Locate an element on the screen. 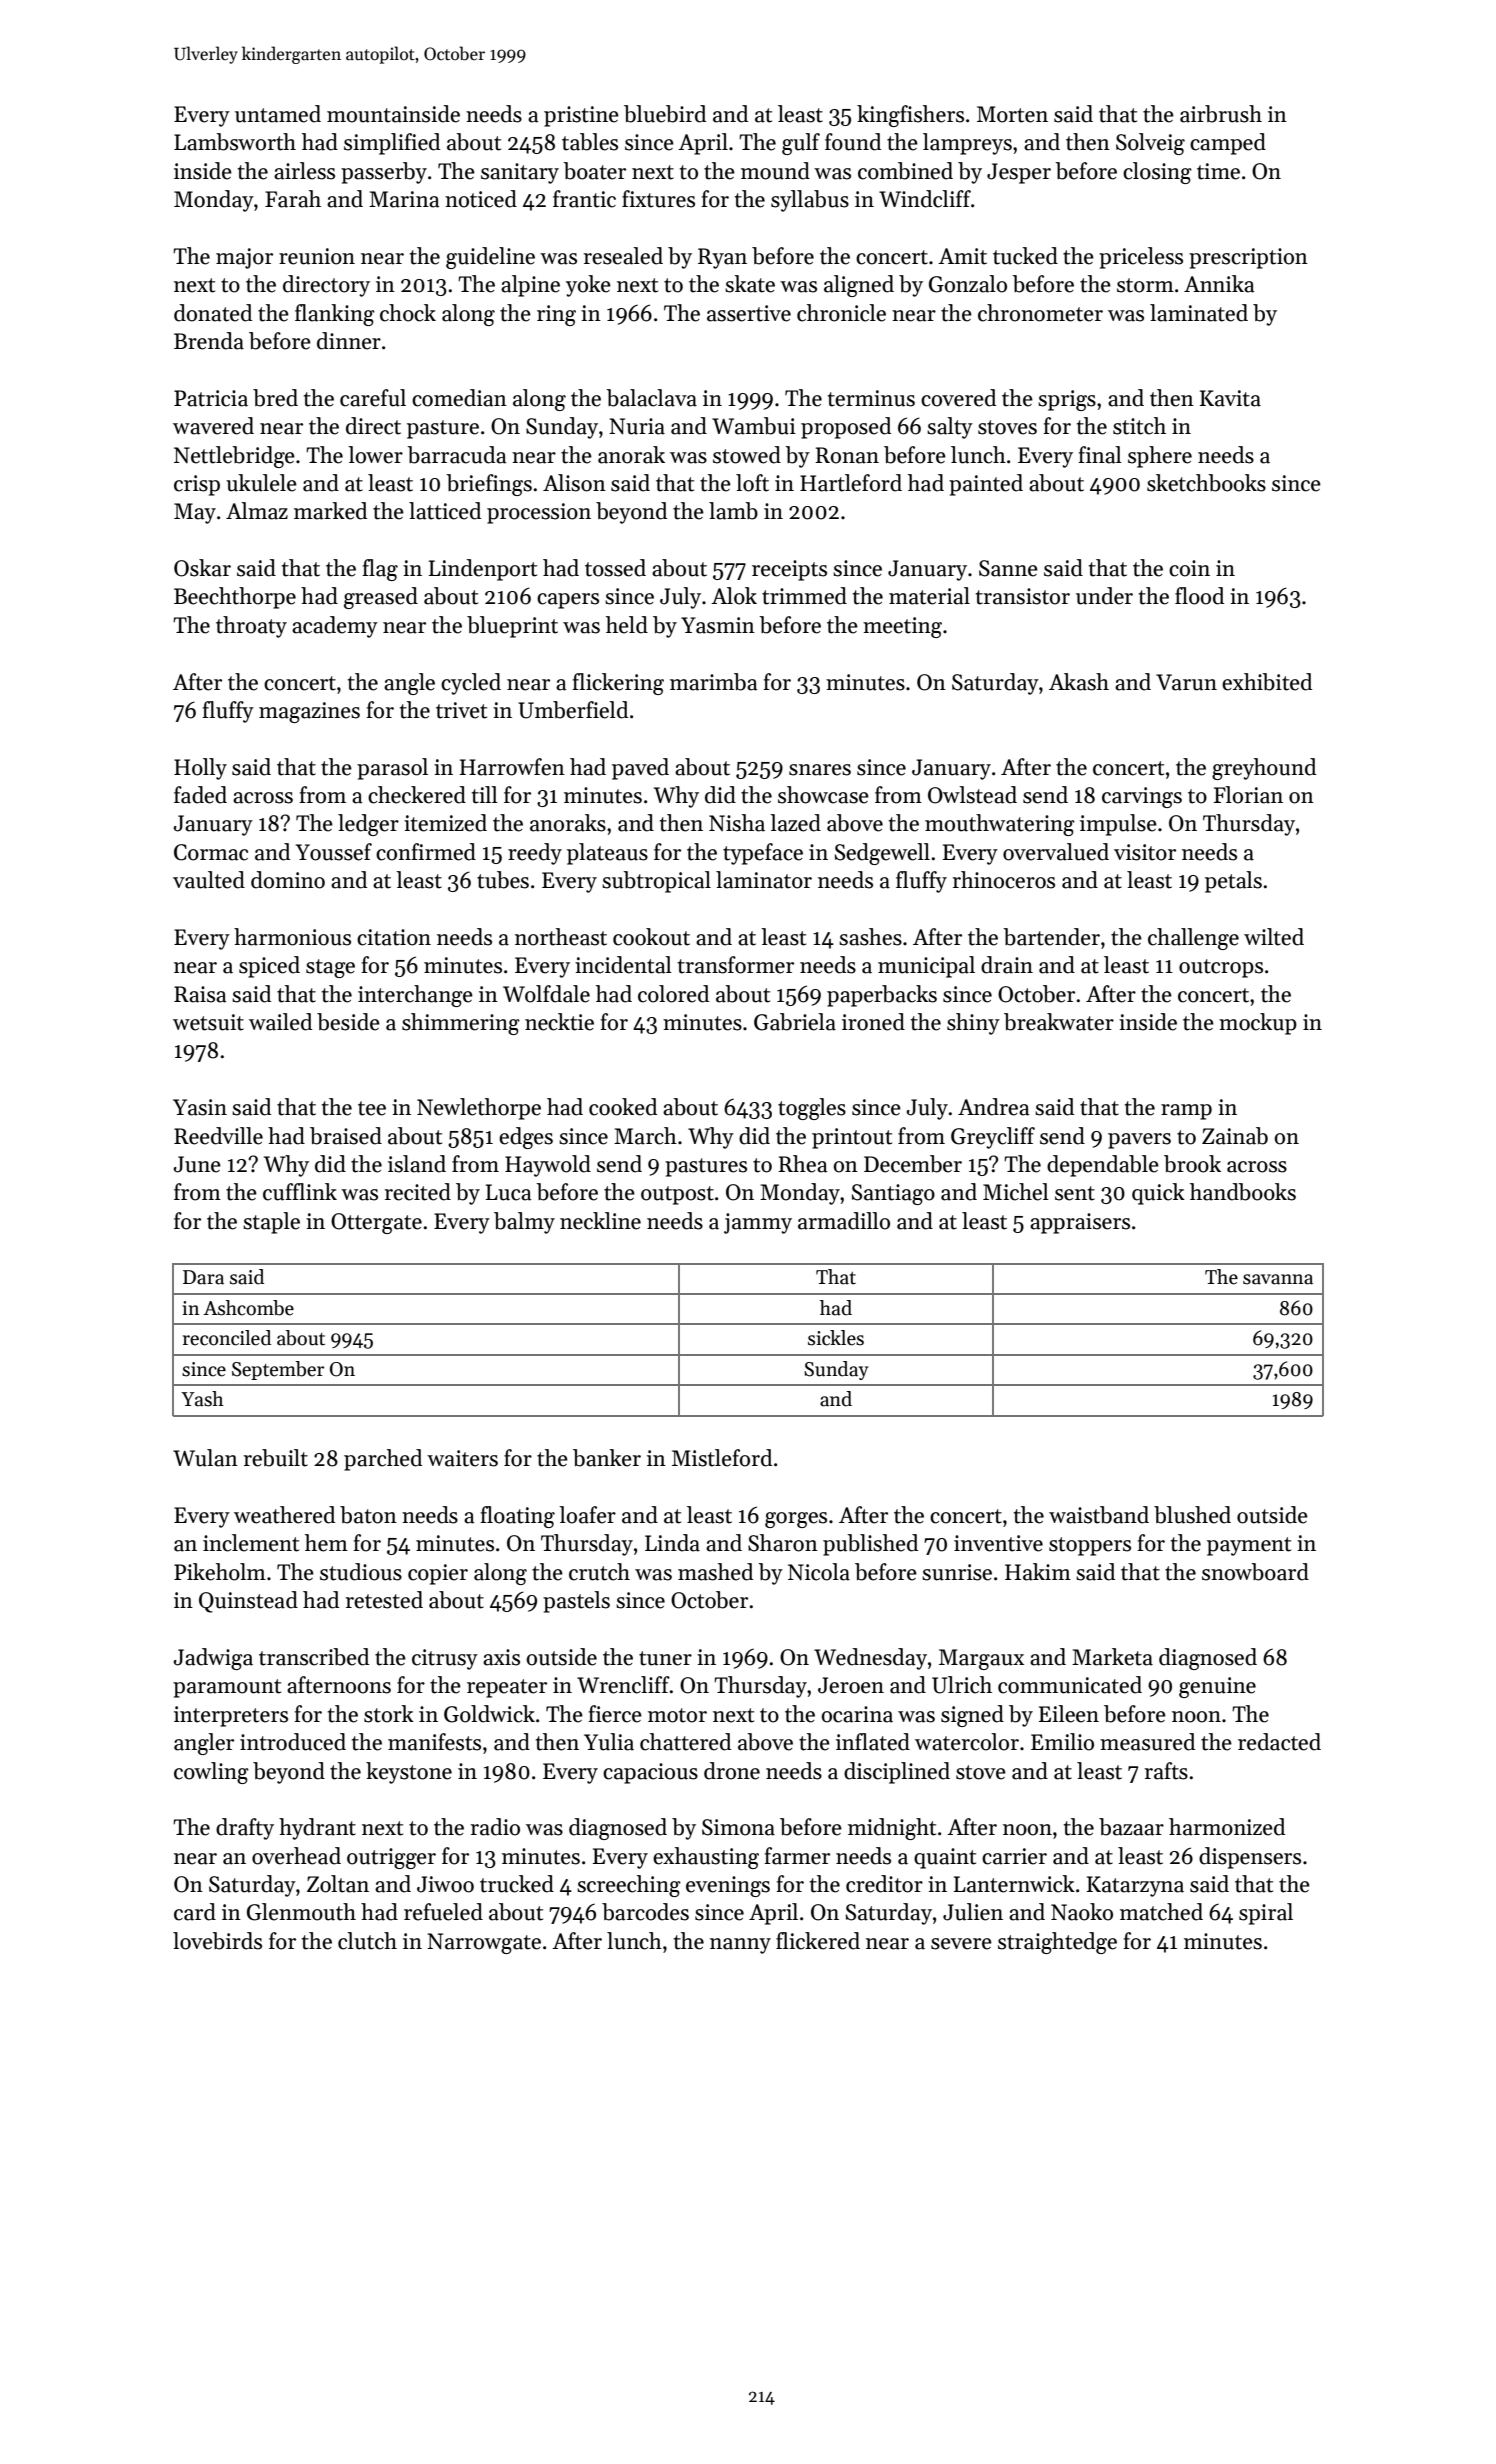 The width and height of the screenshot is (1496, 2464). baton is located at coordinates (368, 1515).
